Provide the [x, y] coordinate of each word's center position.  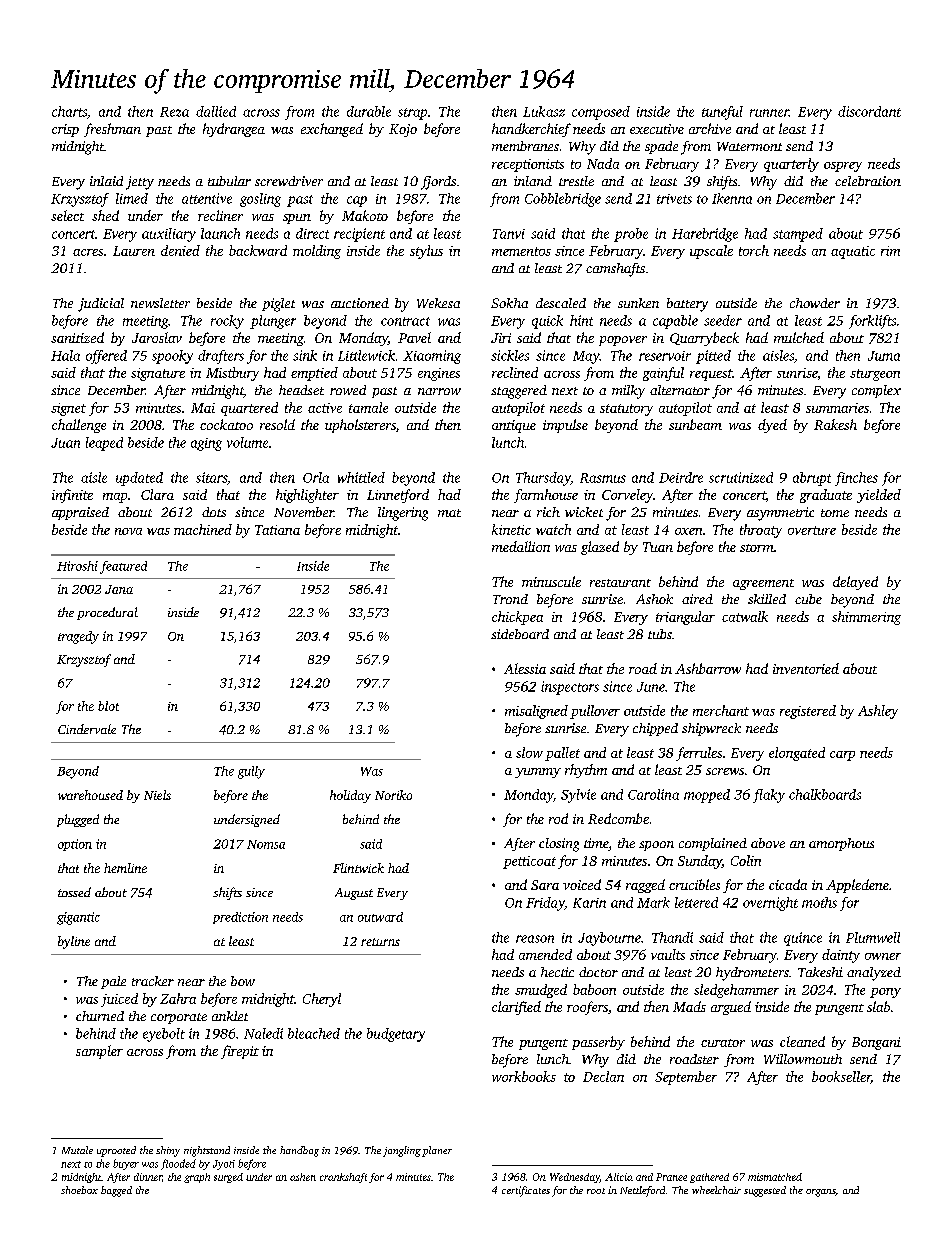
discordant [869, 111]
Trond [510, 599]
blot [108, 706]
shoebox [79, 1190]
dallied [216, 111]
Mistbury [232, 374]
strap [412, 114]
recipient [359, 235]
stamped [798, 235]
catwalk [745, 616]
